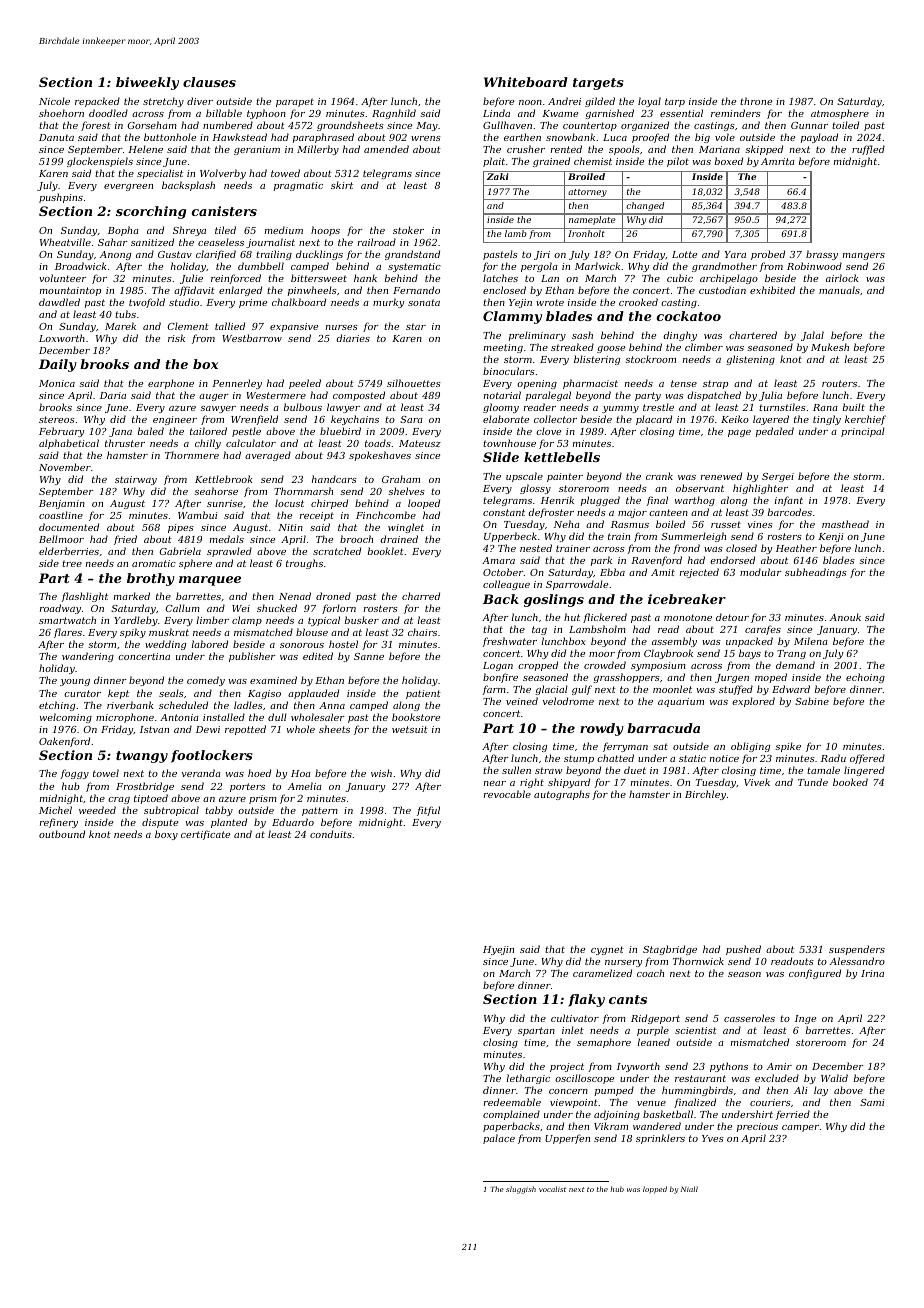 The image size is (924, 1308). Describe the element at coordinates (812, 701) in the page. I see `Sabine` at that location.
